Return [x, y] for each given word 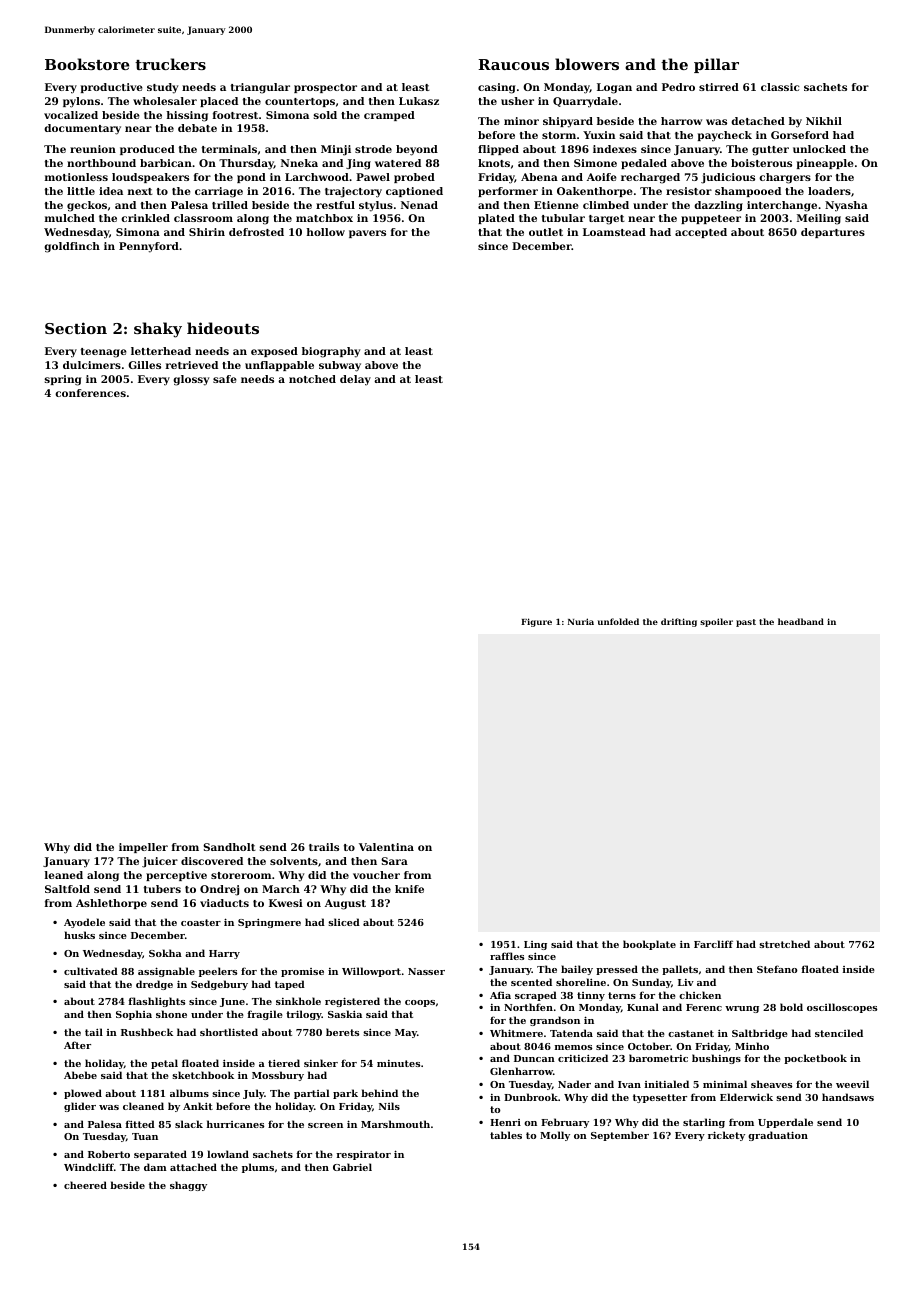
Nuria [581, 621]
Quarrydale [585, 102]
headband [801, 621]
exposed [274, 352]
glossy [191, 380]
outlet [546, 232]
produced [147, 150]
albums [189, 1093]
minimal [725, 1084]
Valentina [386, 847]
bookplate [649, 945]
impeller [143, 848]
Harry [224, 954]
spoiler [716, 622]
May [406, 1033]
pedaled [644, 164]
